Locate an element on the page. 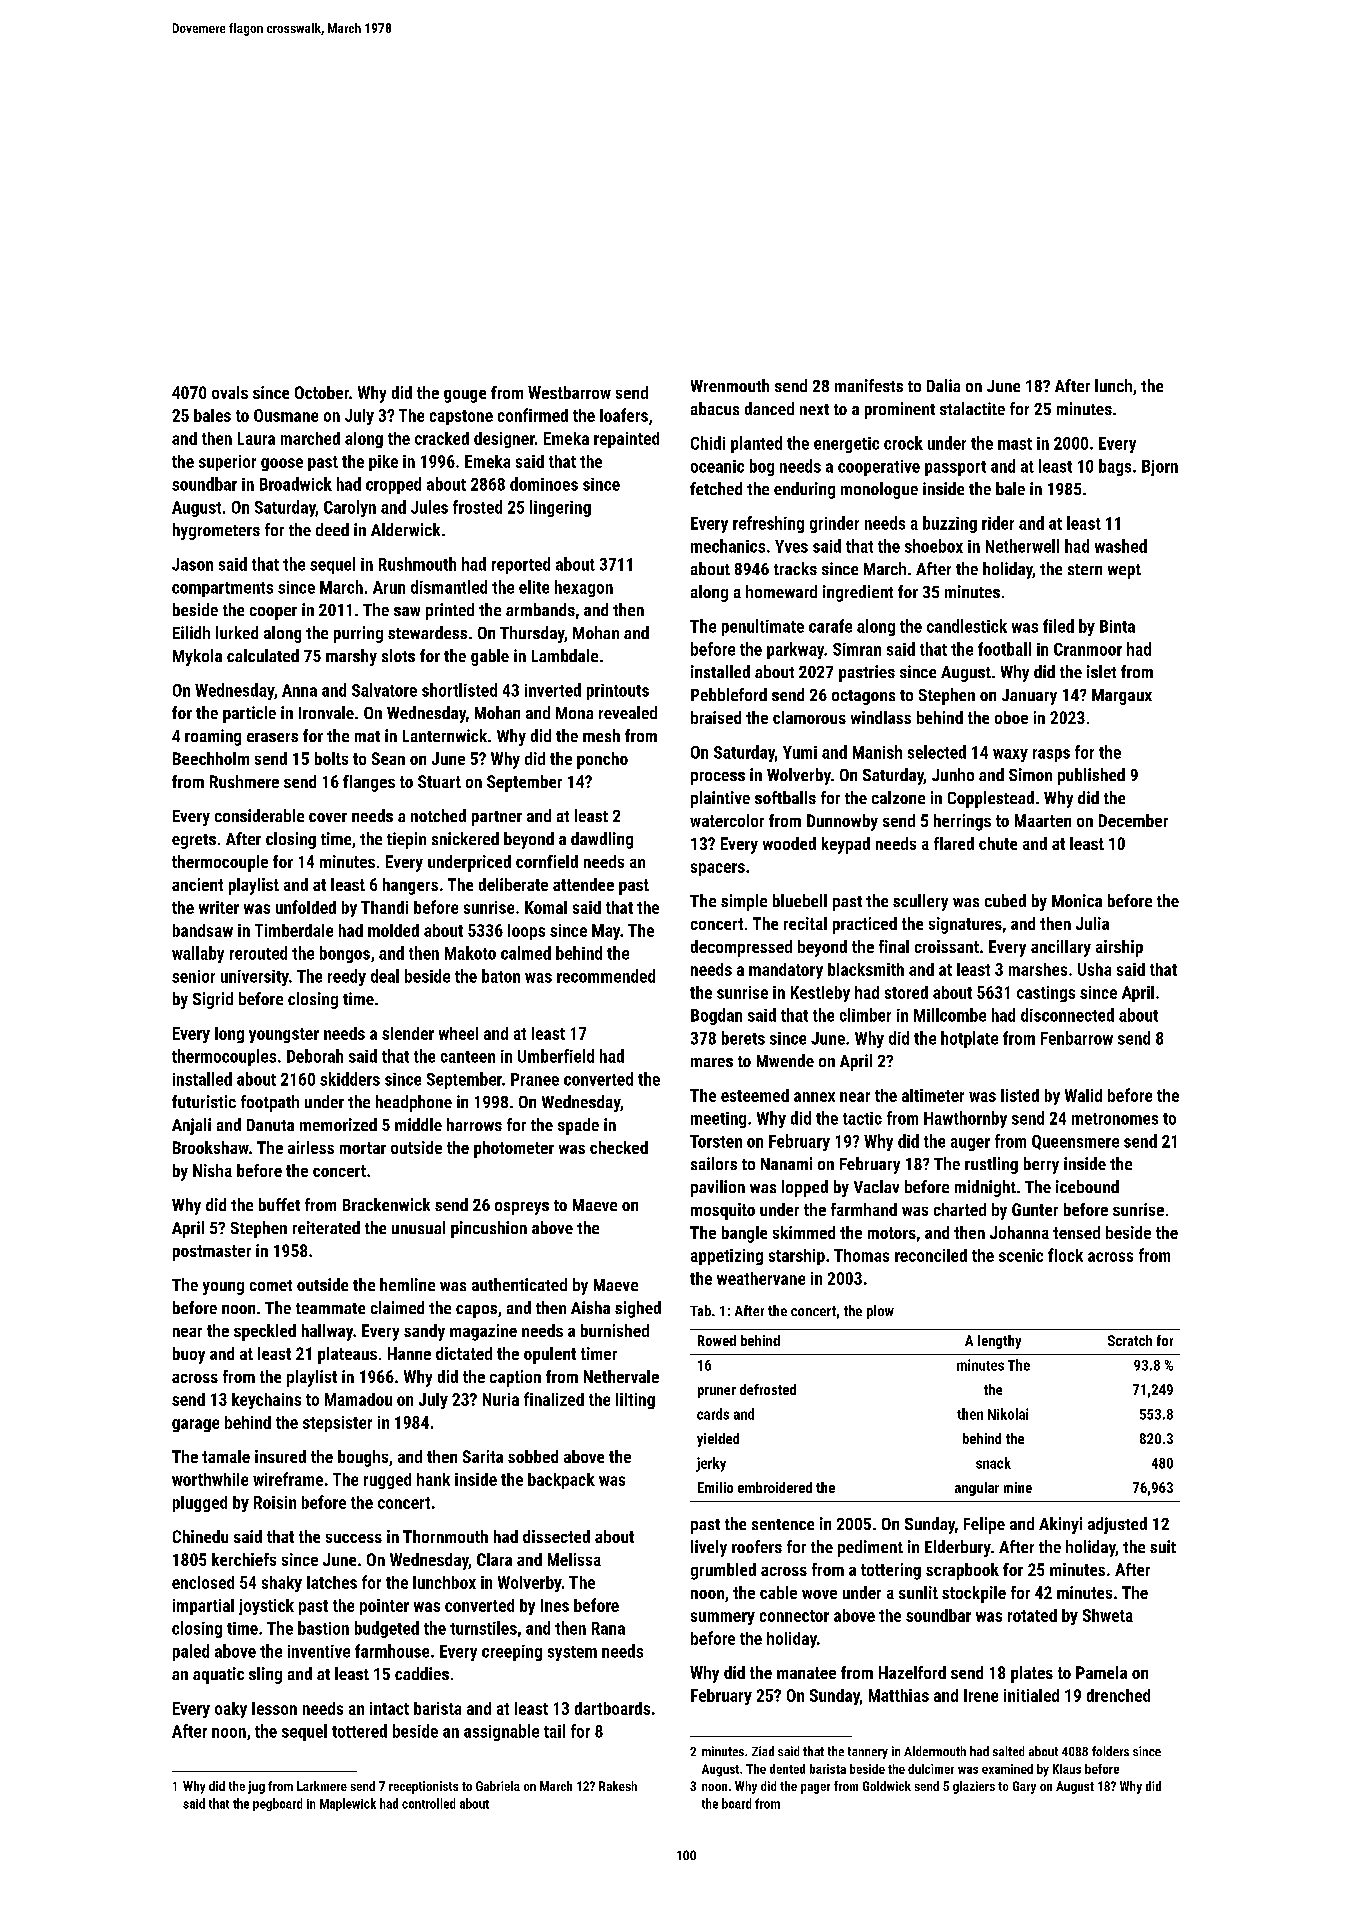 This image has width=1352, height=1912. mosquito is located at coordinates (723, 1211).
